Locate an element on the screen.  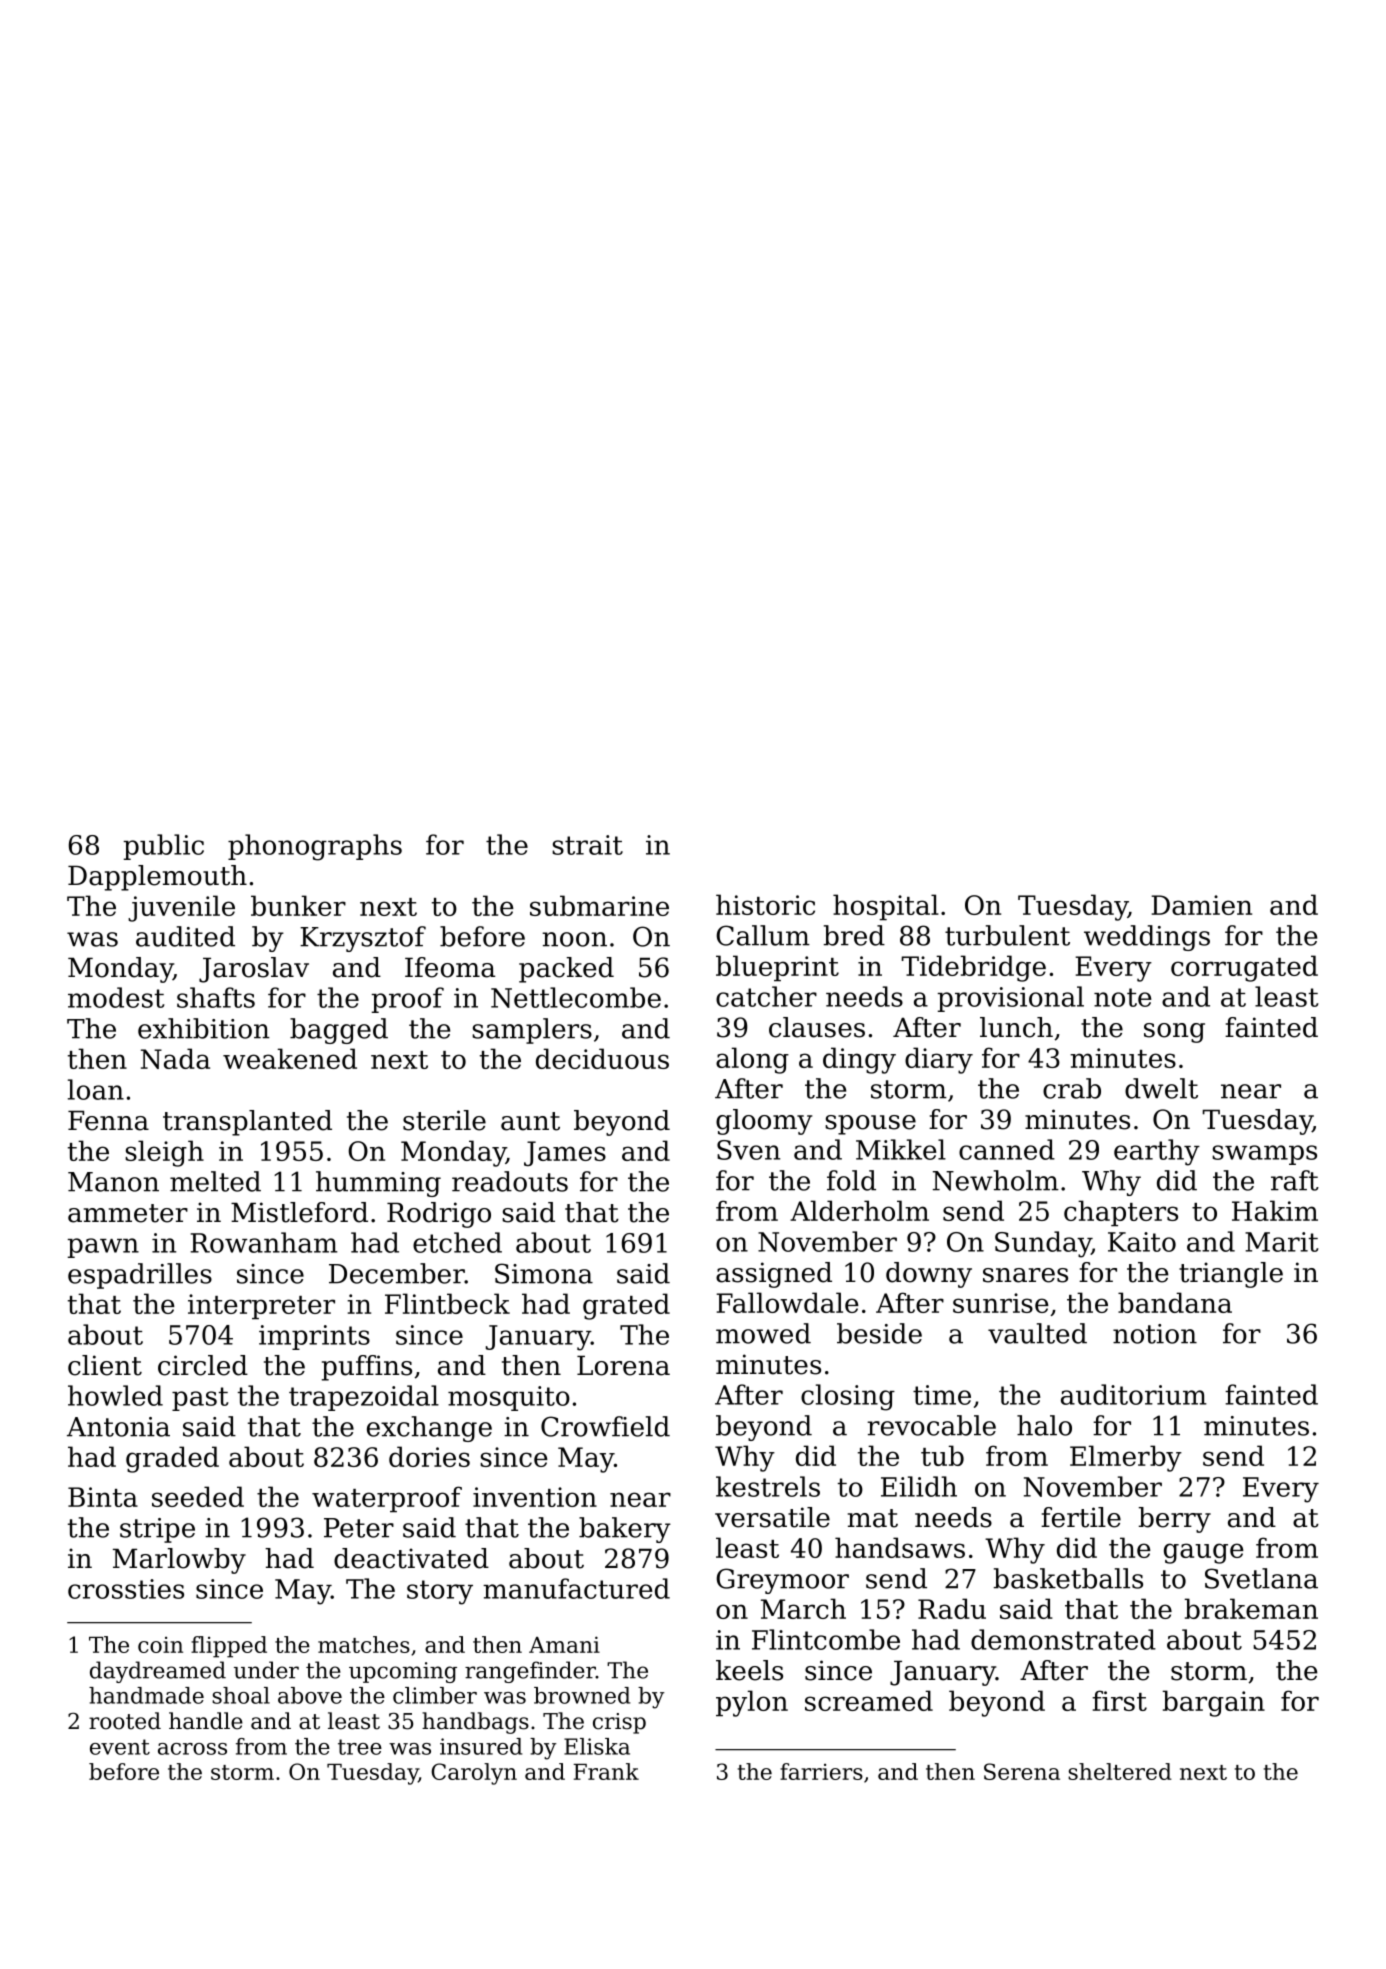
farriers is located at coordinates (821, 1771).
